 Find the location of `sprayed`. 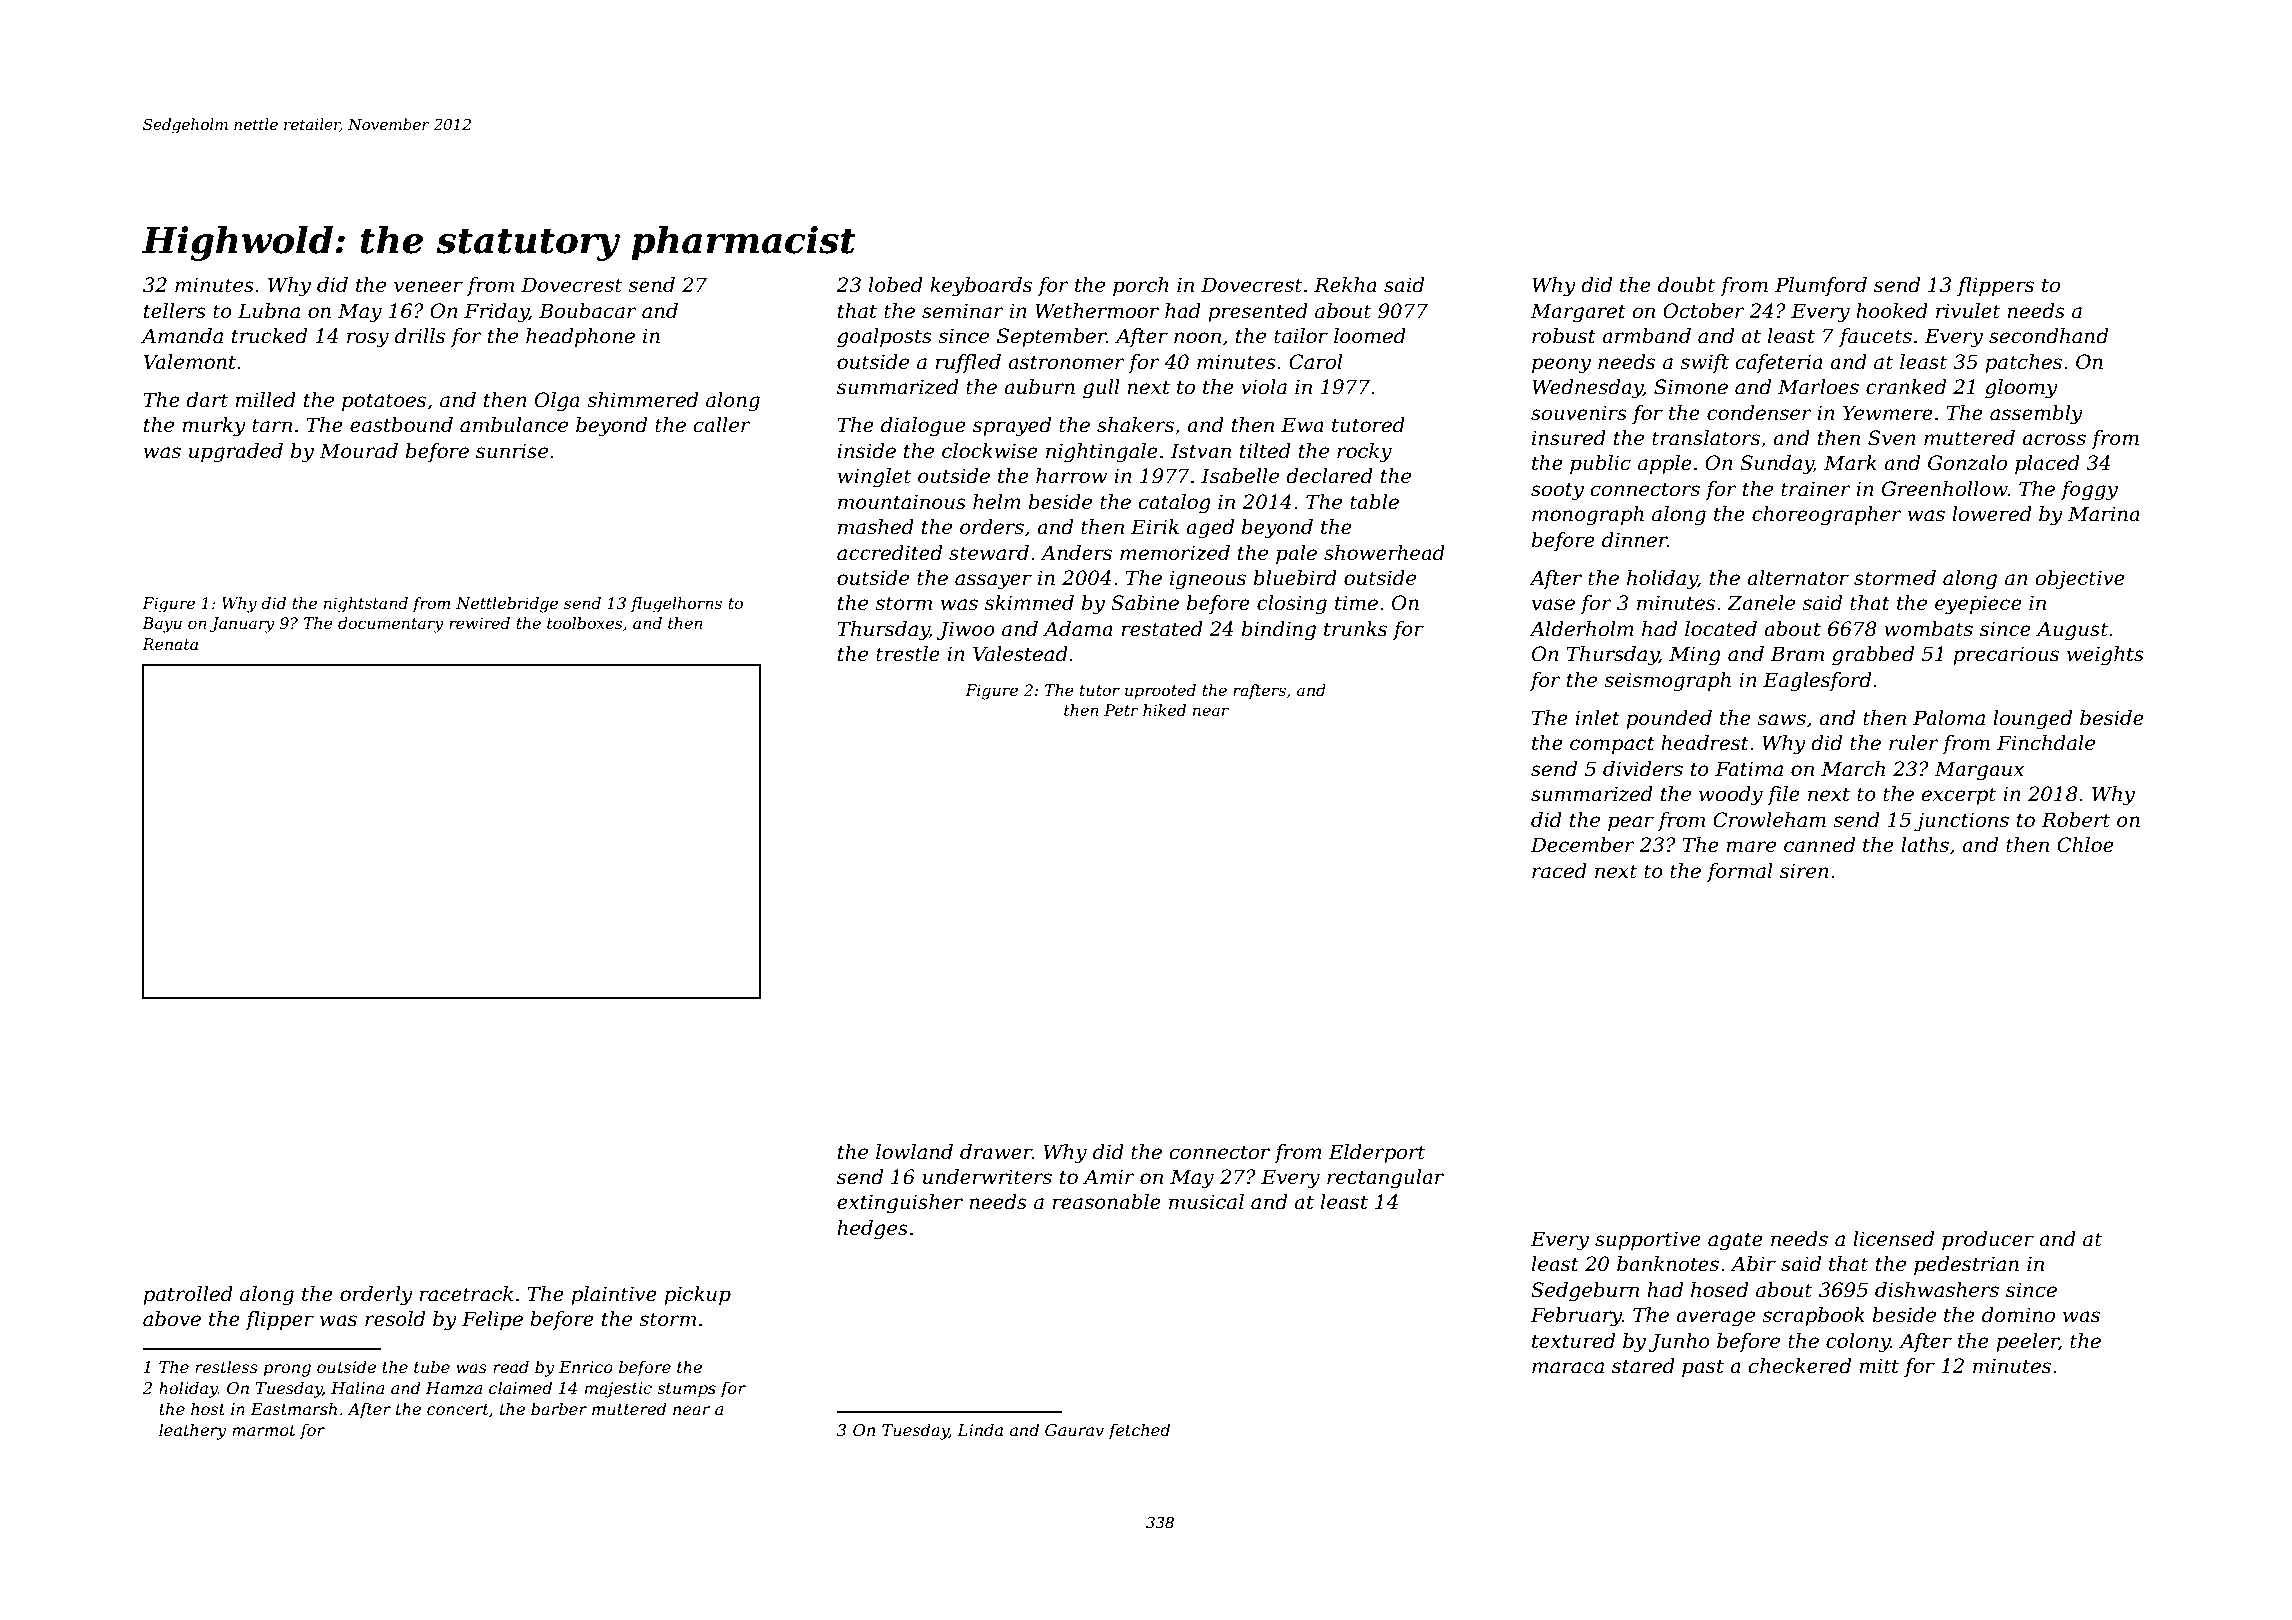

sprayed is located at coordinates (1012, 427).
